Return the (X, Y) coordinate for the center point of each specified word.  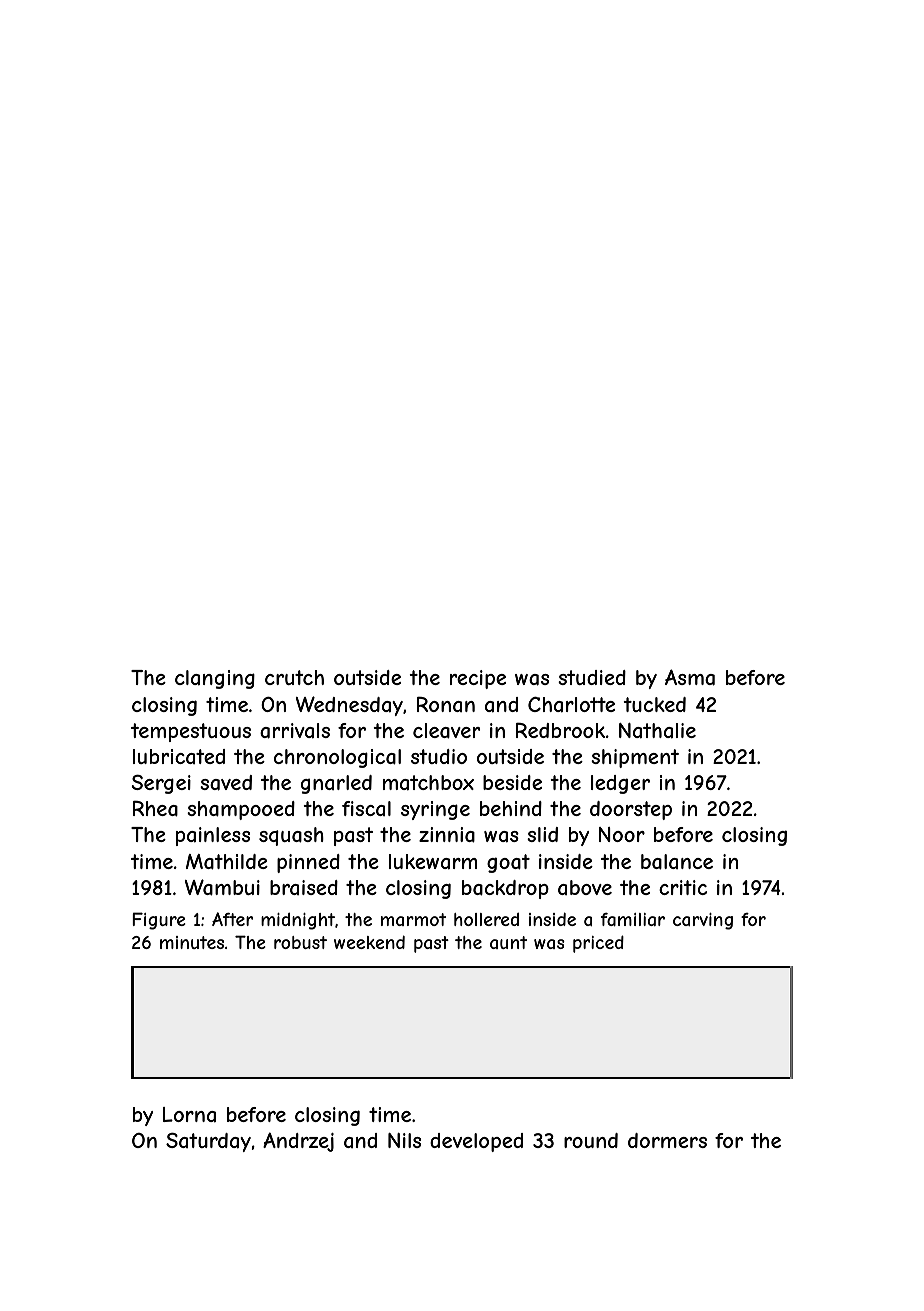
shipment (635, 758)
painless (213, 836)
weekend (369, 942)
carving (703, 921)
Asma (690, 677)
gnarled (336, 784)
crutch (294, 677)
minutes (192, 942)
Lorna (189, 1115)
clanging (215, 679)
